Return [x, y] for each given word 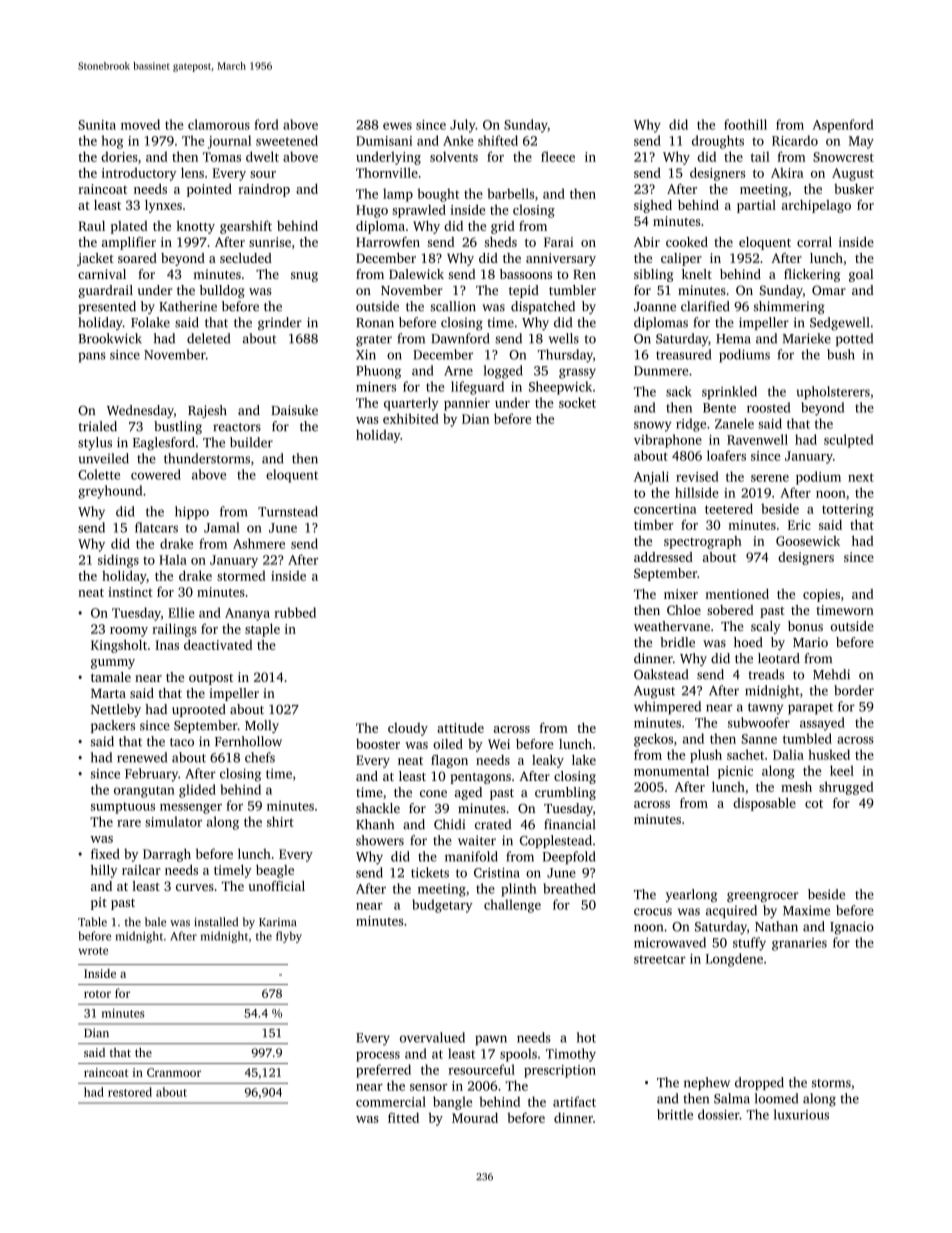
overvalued [432, 1037]
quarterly [411, 404]
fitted [403, 1117]
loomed [776, 1098]
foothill [745, 124]
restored [130, 1092]
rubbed [295, 612]
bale [155, 922]
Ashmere [259, 543]
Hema [733, 339]
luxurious [801, 1114]
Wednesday [140, 411]
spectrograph [703, 542]
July [463, 126]
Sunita [97, 125]
